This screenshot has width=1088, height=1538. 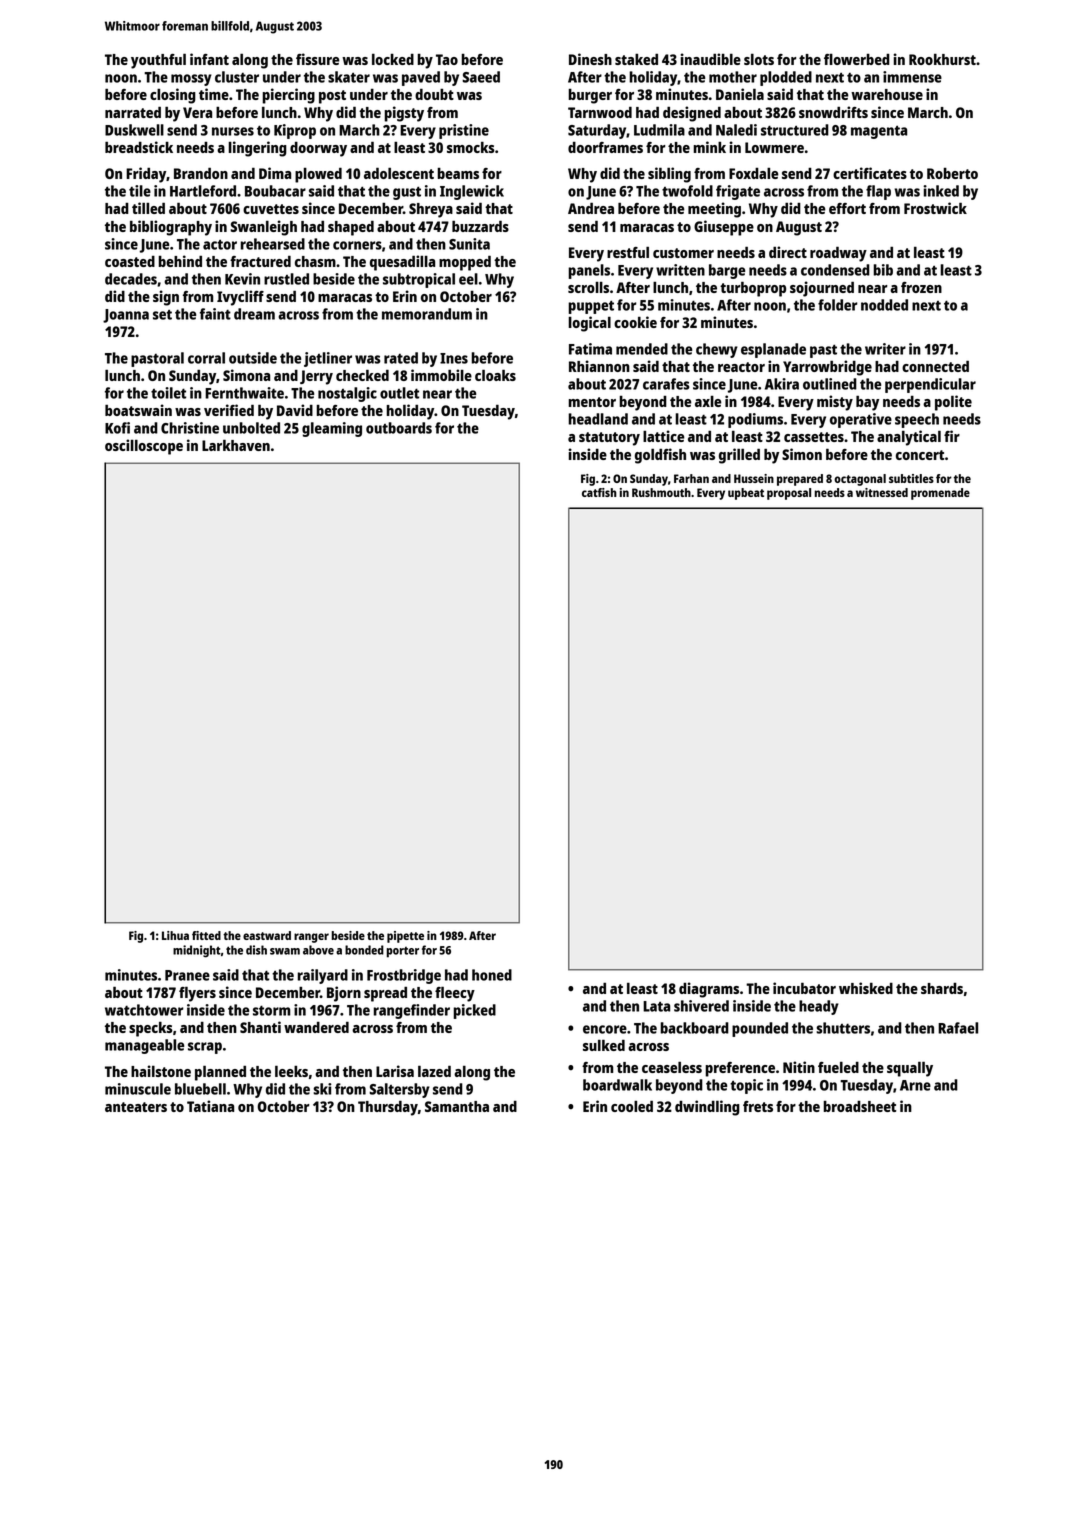 I want to click on Samantha, so click(x=457, y=1106).
